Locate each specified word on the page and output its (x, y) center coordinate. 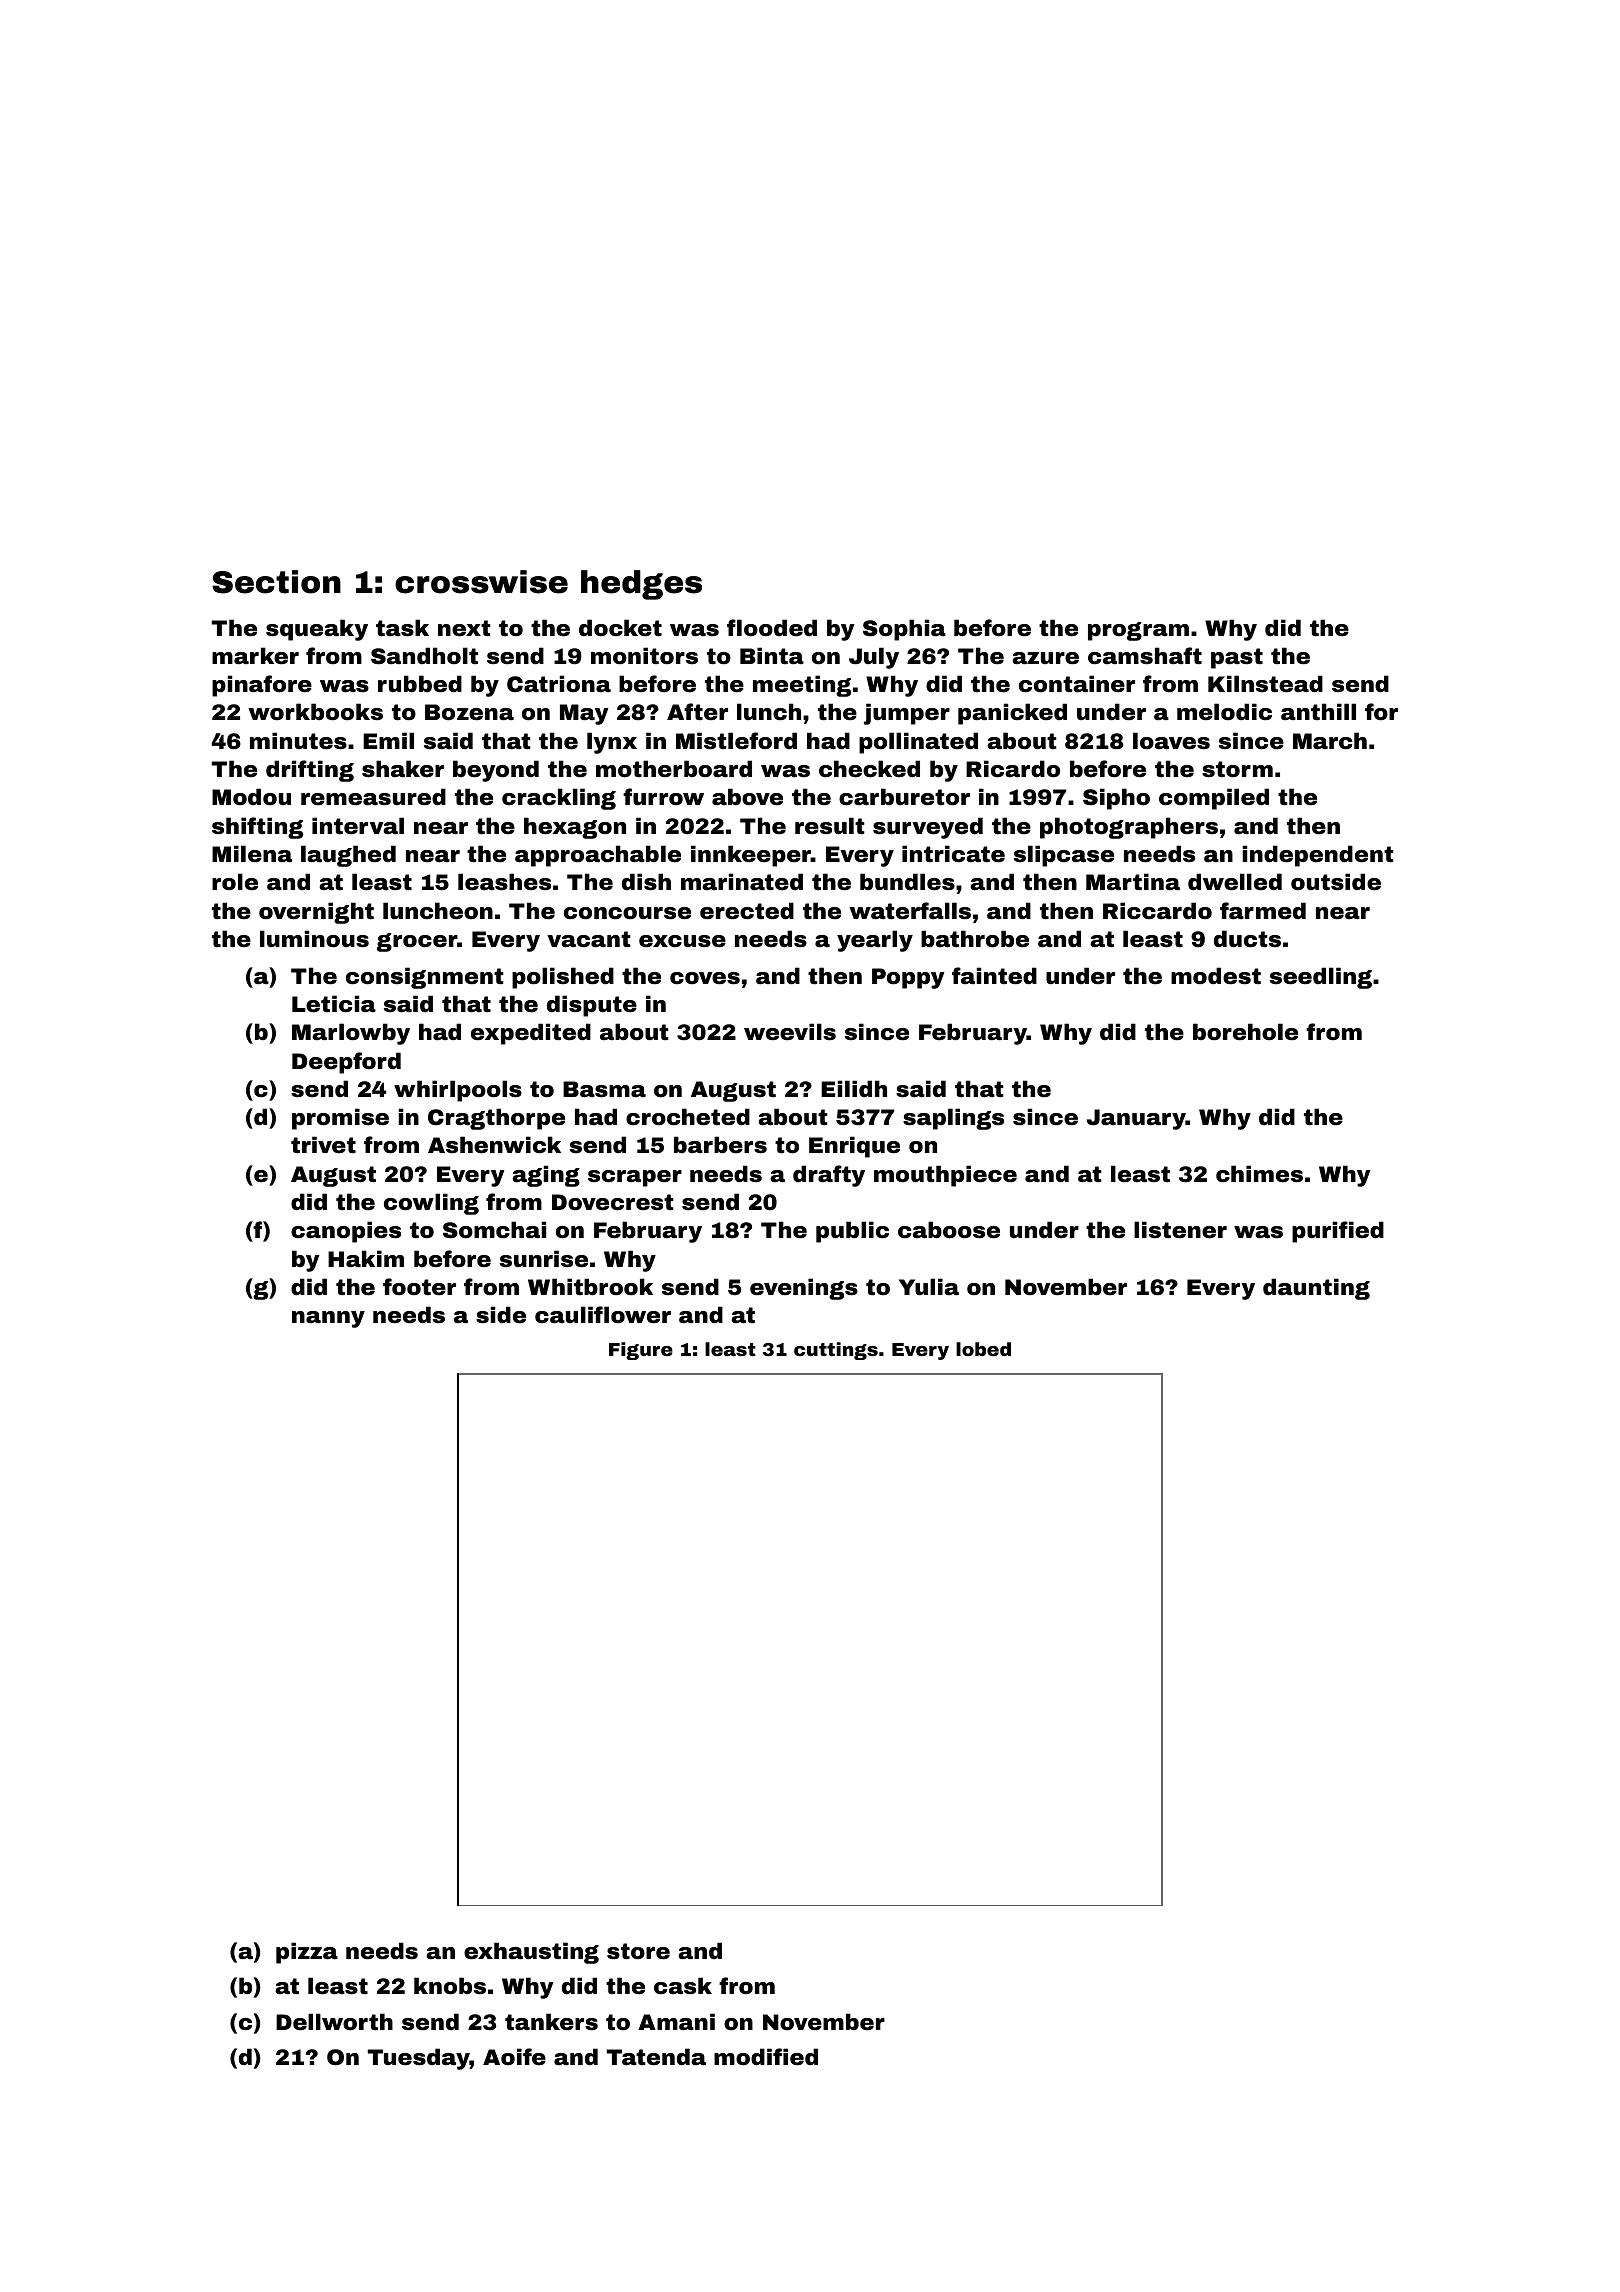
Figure (641, 1351)
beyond (496, 771)
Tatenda (656, 2056)
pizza (307, 1953)
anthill (1318, 711)
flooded (772, 628)
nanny (328, 1319)
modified (766, 2057)
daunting (1316, 1289)
